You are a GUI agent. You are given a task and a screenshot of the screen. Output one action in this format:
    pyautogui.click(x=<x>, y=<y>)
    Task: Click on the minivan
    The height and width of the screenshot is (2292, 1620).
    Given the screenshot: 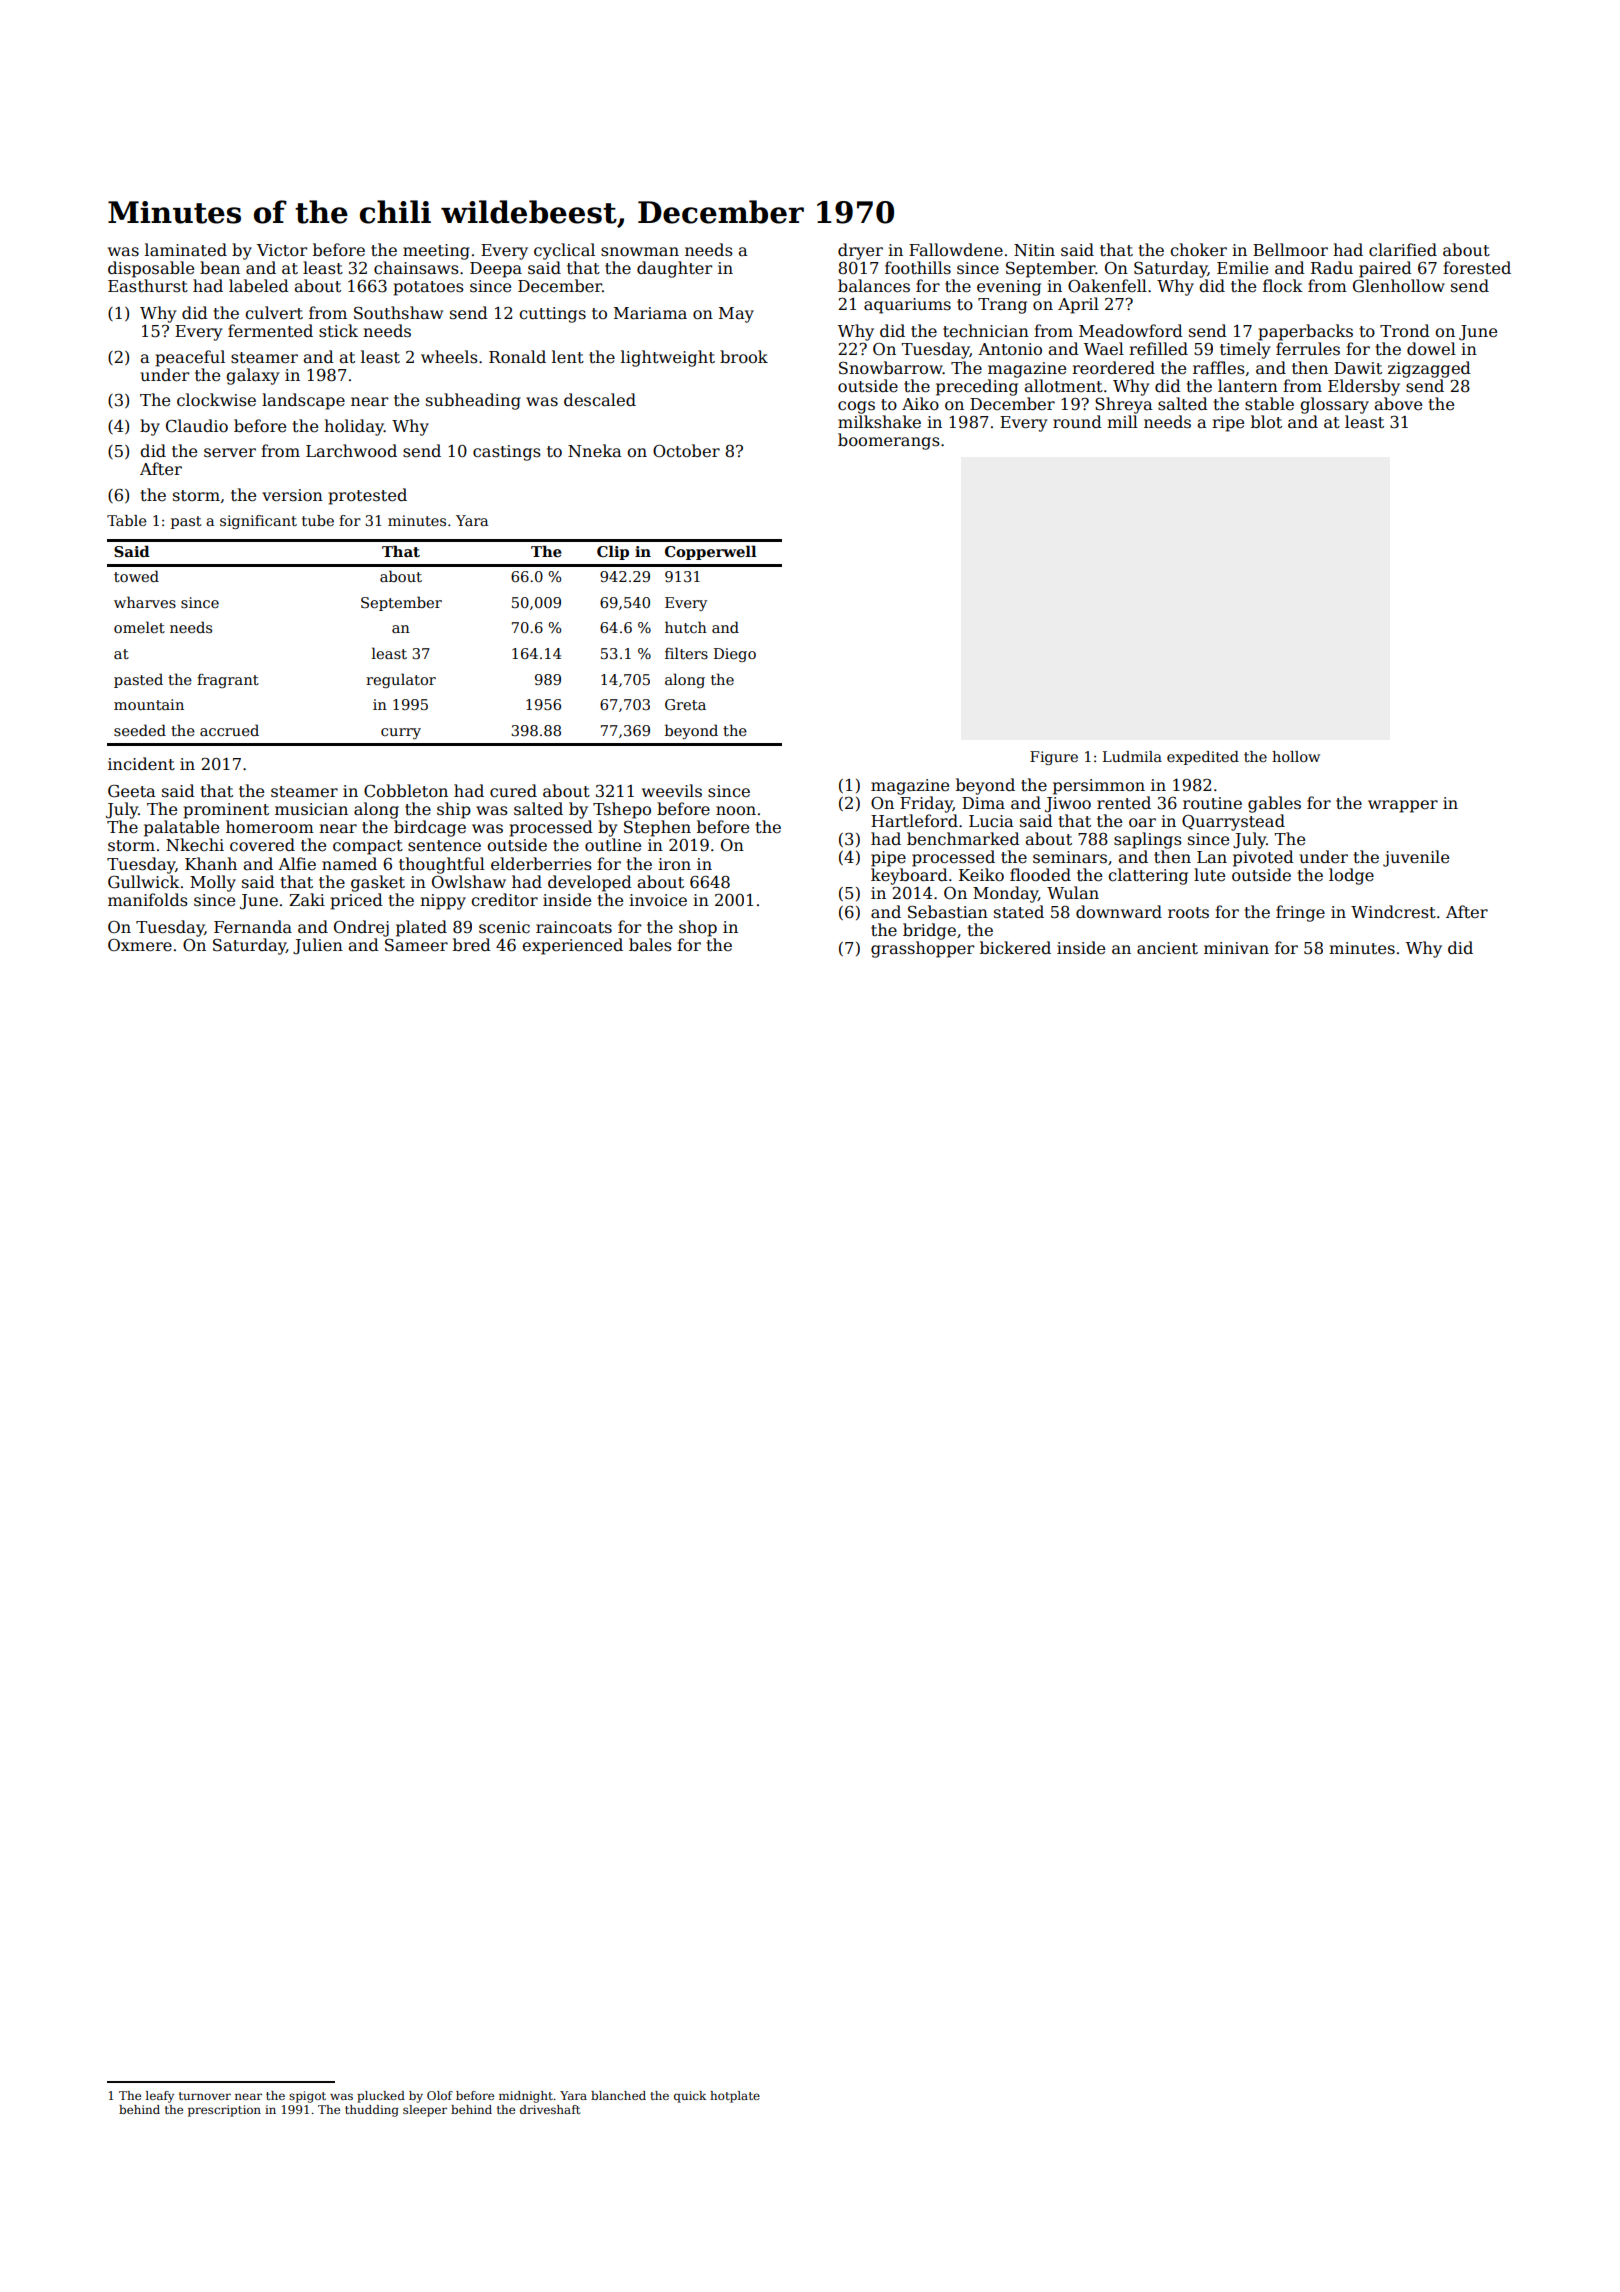 What is the action you would take?
    pyautogui.click(x=1236, y=948)
